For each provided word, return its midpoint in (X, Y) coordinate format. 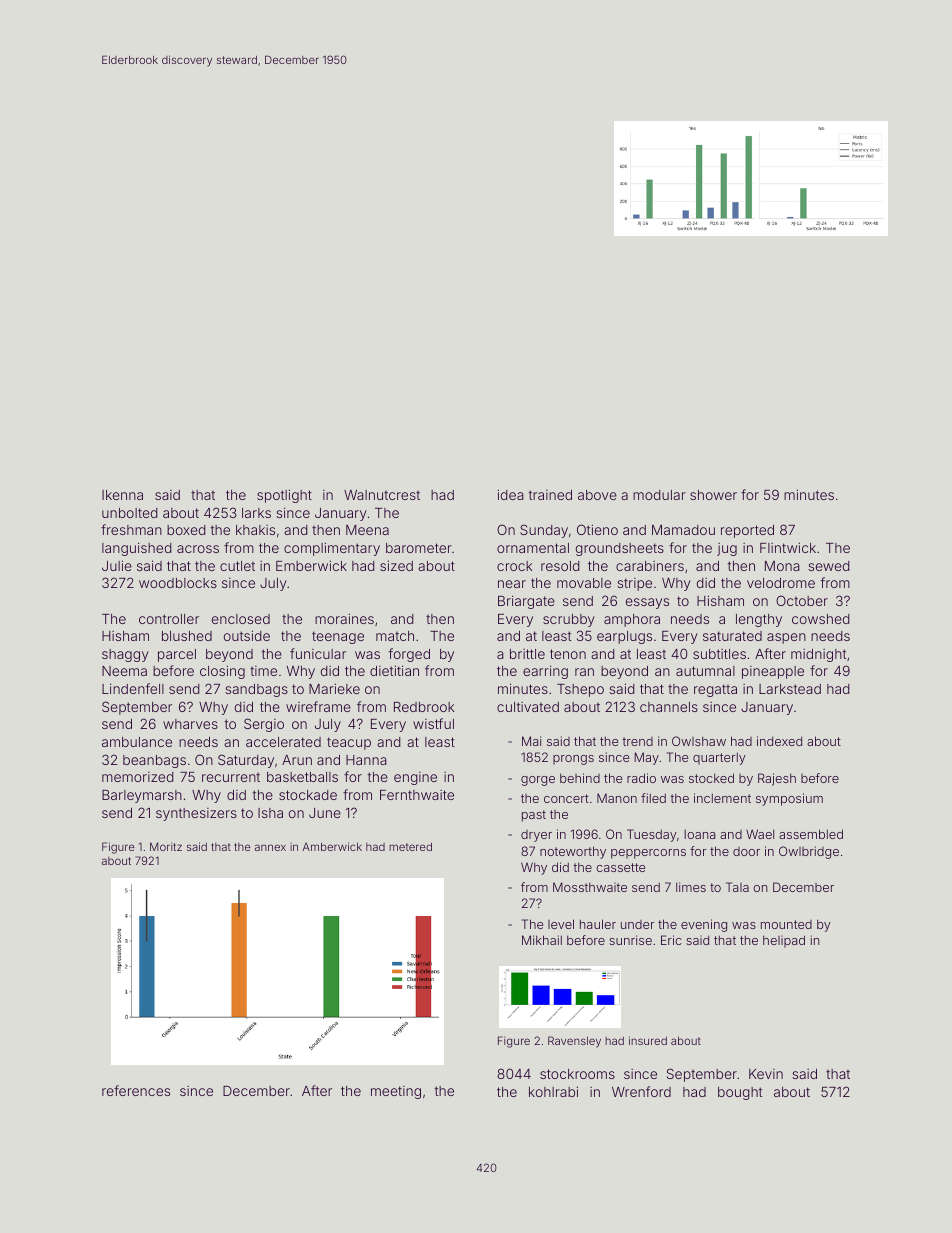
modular (659, 495)
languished (137, 549)
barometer (419, 548)
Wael (760, 834)
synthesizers (196, 814)
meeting (396, 1092)
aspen (786, 638)
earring (545, 672)
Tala (737, 887)
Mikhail (542, 940)
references (136, 1090)
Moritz (166, 846)
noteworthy (573, 852)
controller (169, 619)
